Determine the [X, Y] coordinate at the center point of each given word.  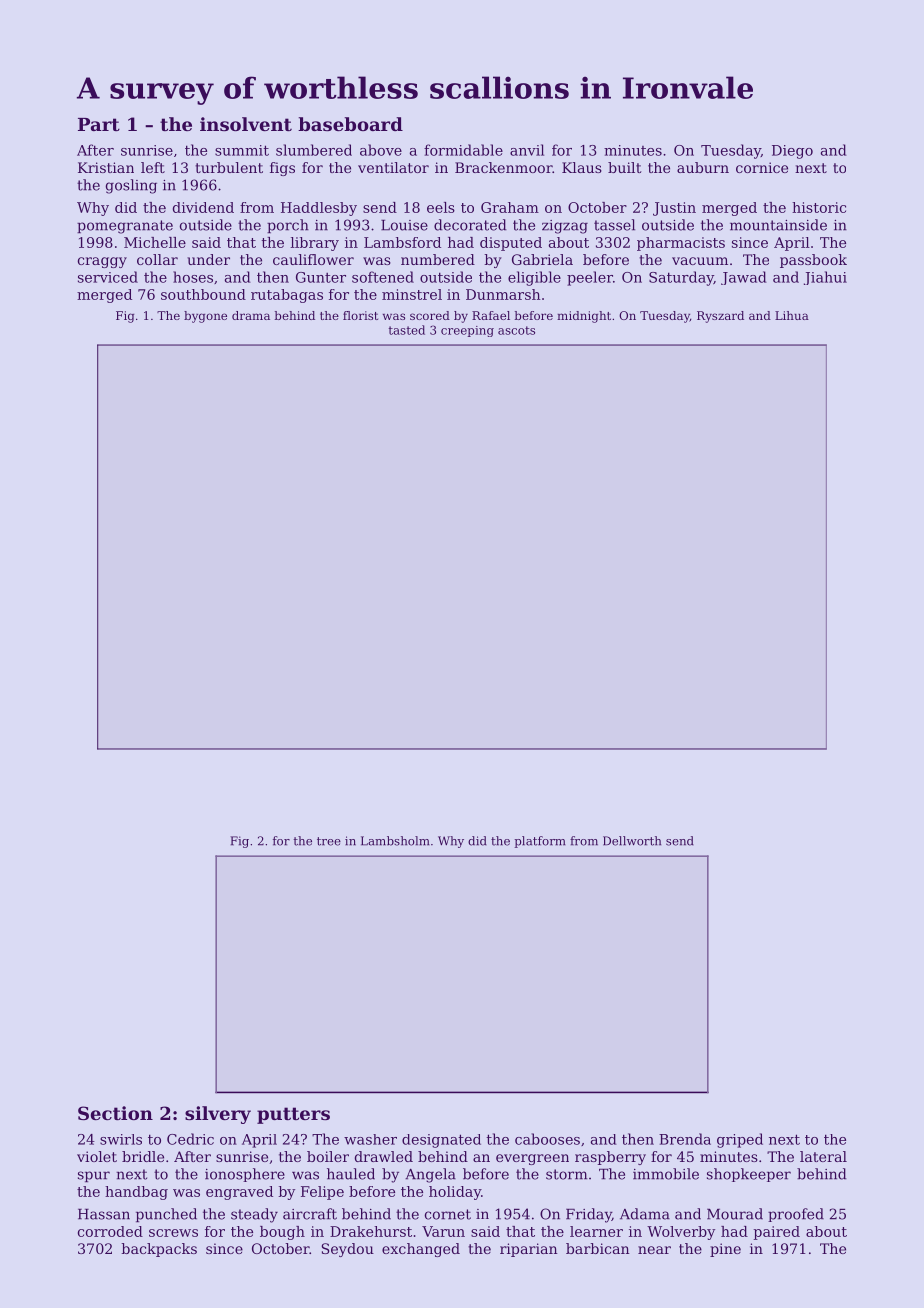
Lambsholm [395, 841]
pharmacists [681, 244]
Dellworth [632, 841]
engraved [239, 1193]
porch [288, 226]
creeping [467, 331]
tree [329, 841]
